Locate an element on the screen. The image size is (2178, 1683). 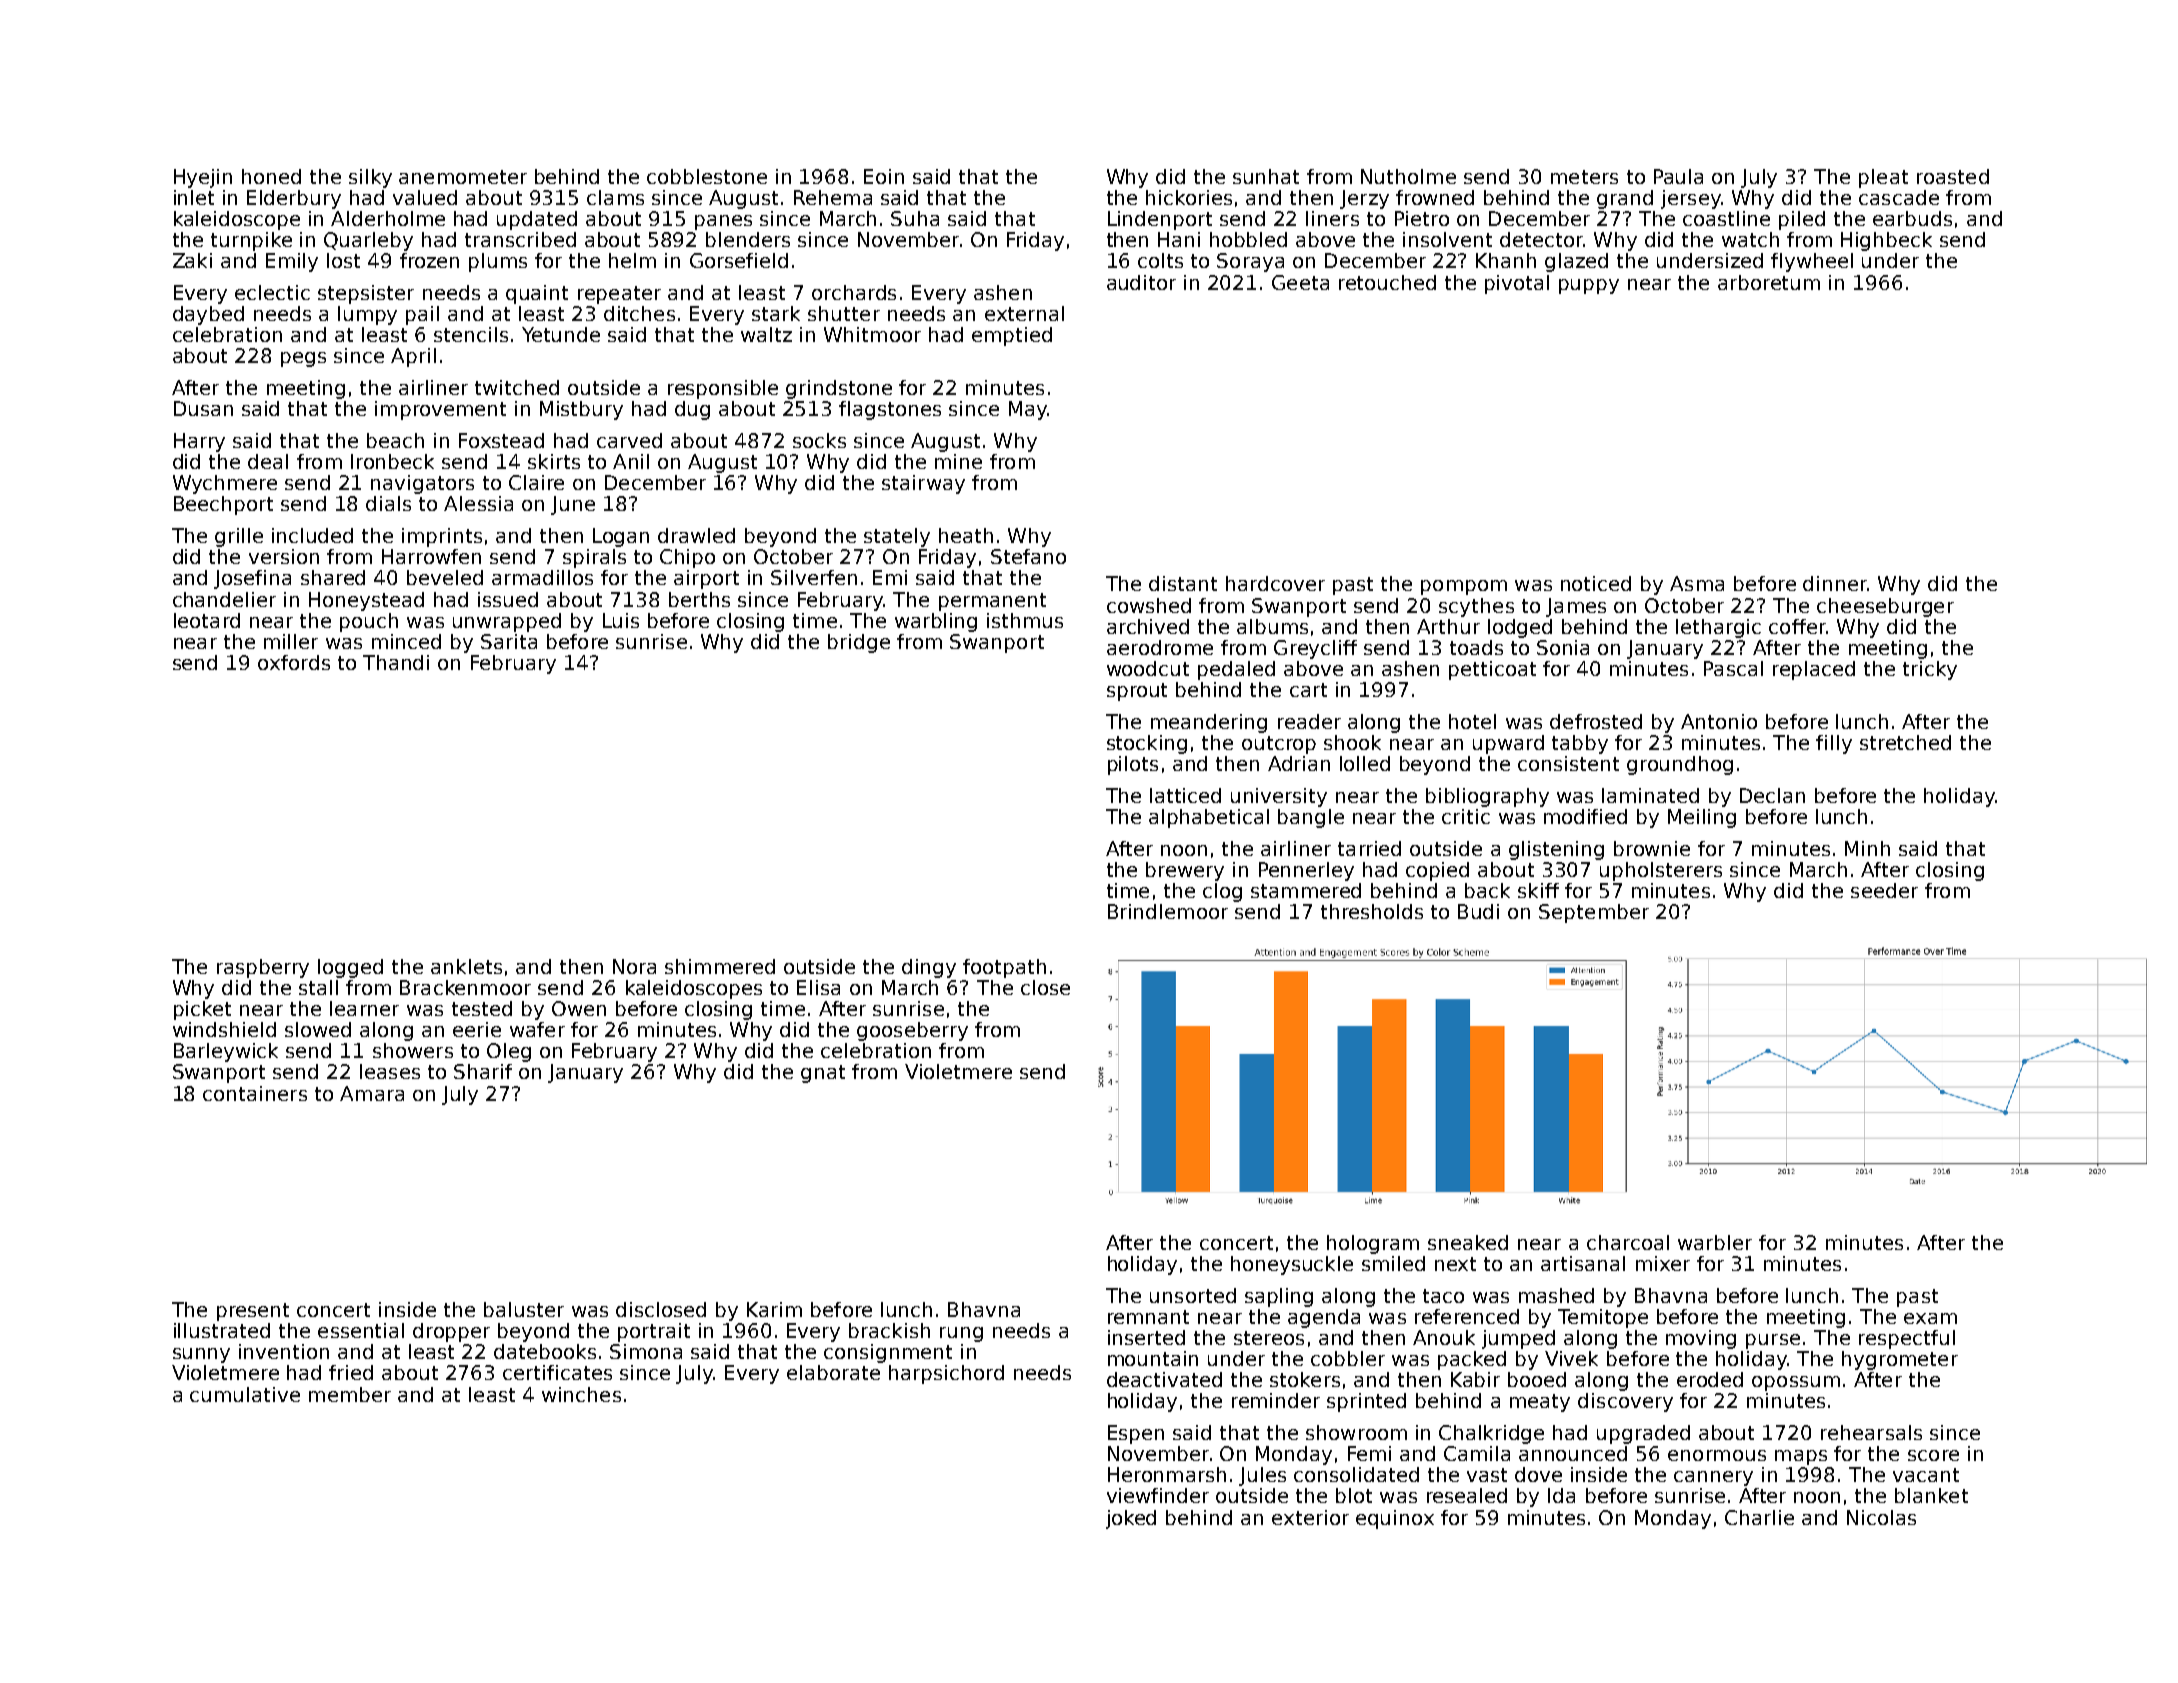
Thandi is located at coordinates (396, 662).
